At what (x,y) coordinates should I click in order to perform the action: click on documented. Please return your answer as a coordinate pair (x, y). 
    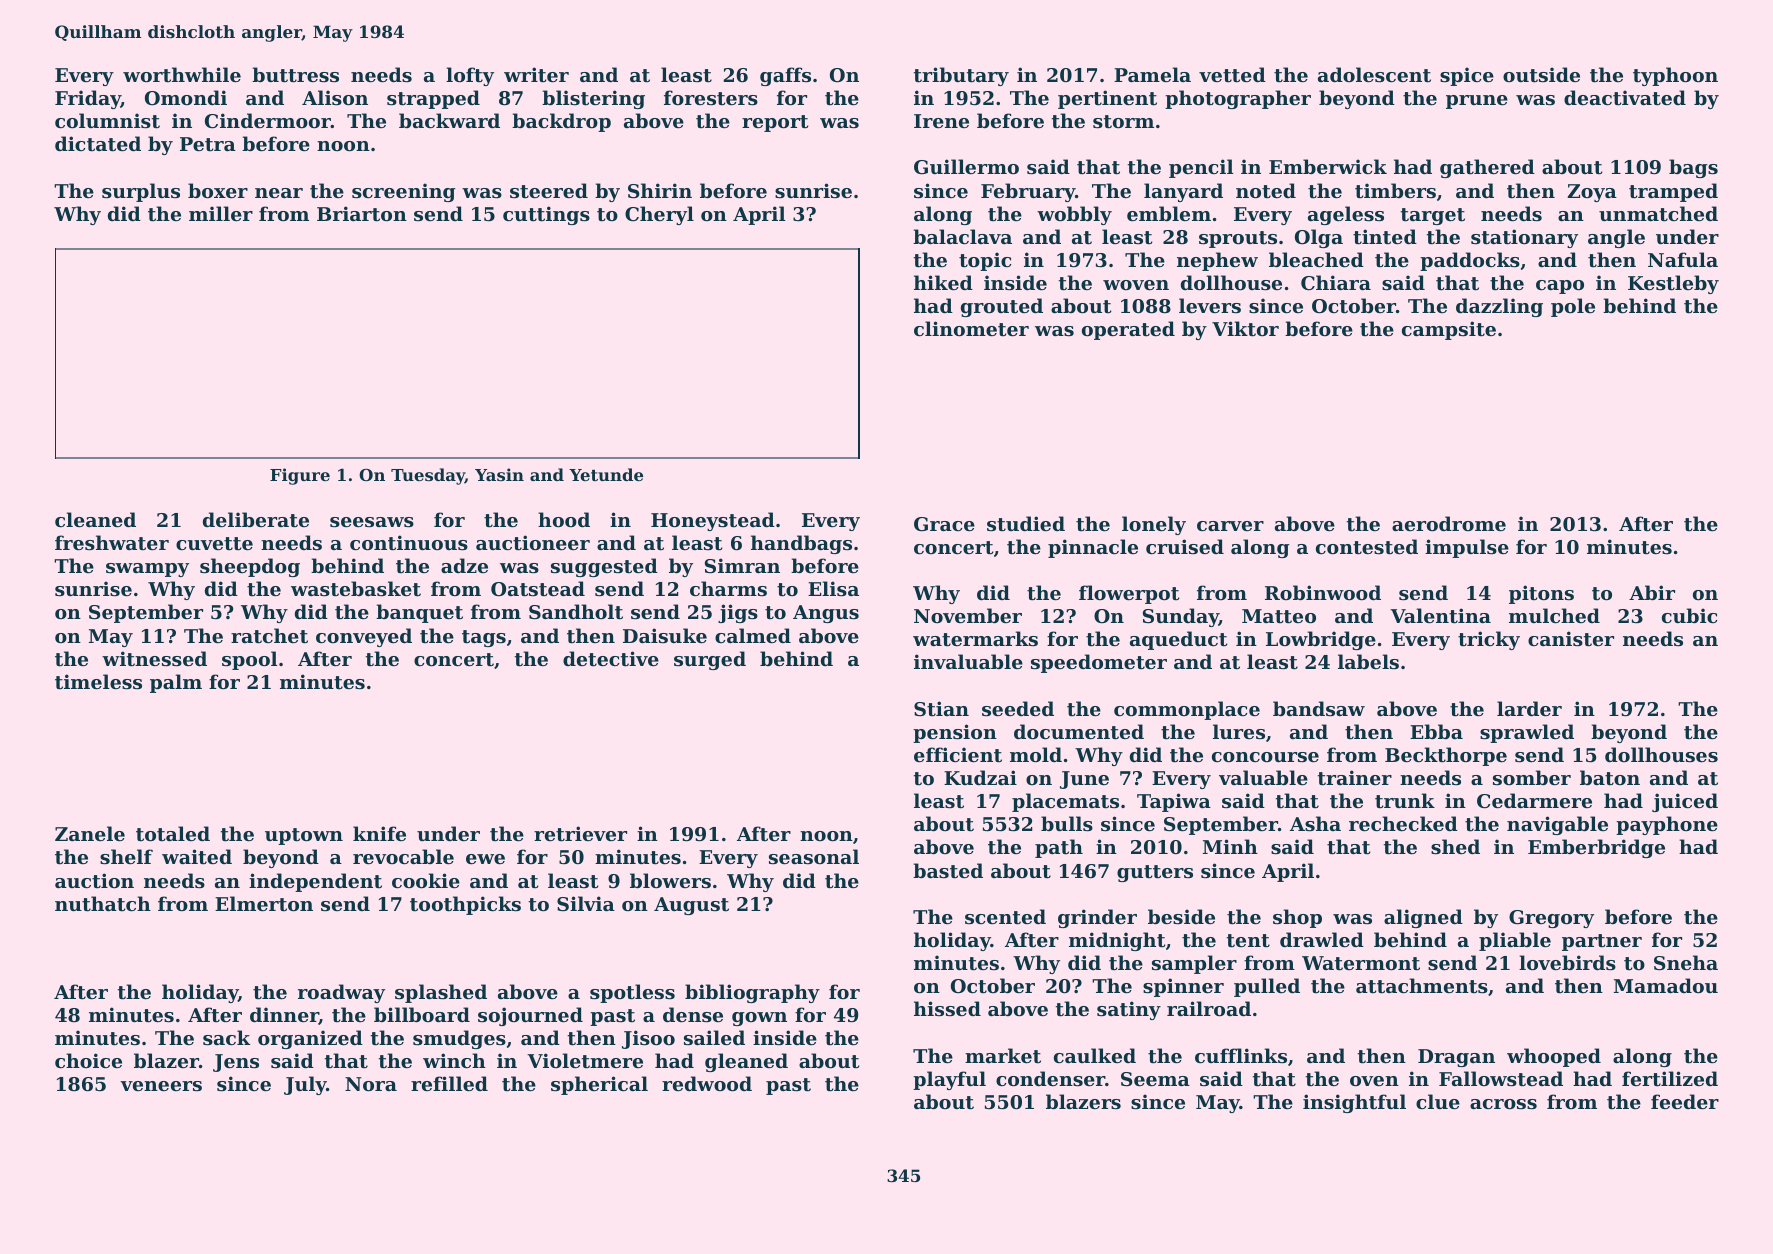
    Looking at the image, I should click on (1079, 732).
